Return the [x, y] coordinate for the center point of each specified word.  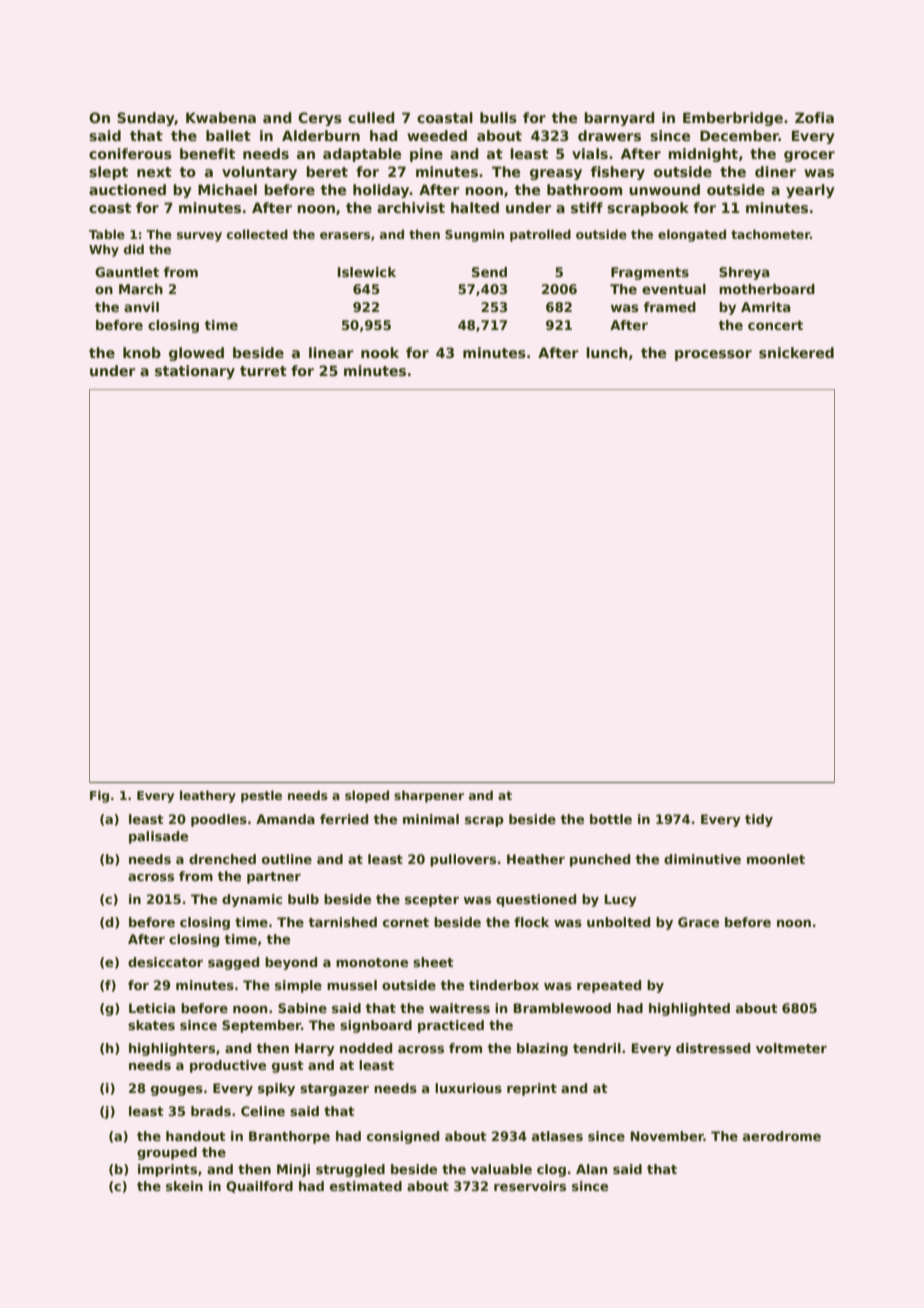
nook [380, 352]
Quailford [259, 1187]
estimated [366, 1186]
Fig [99, 796]
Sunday [146, 119]
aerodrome [782, 1136]
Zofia [814, 117]
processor [713, 355]
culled [371, 117]
